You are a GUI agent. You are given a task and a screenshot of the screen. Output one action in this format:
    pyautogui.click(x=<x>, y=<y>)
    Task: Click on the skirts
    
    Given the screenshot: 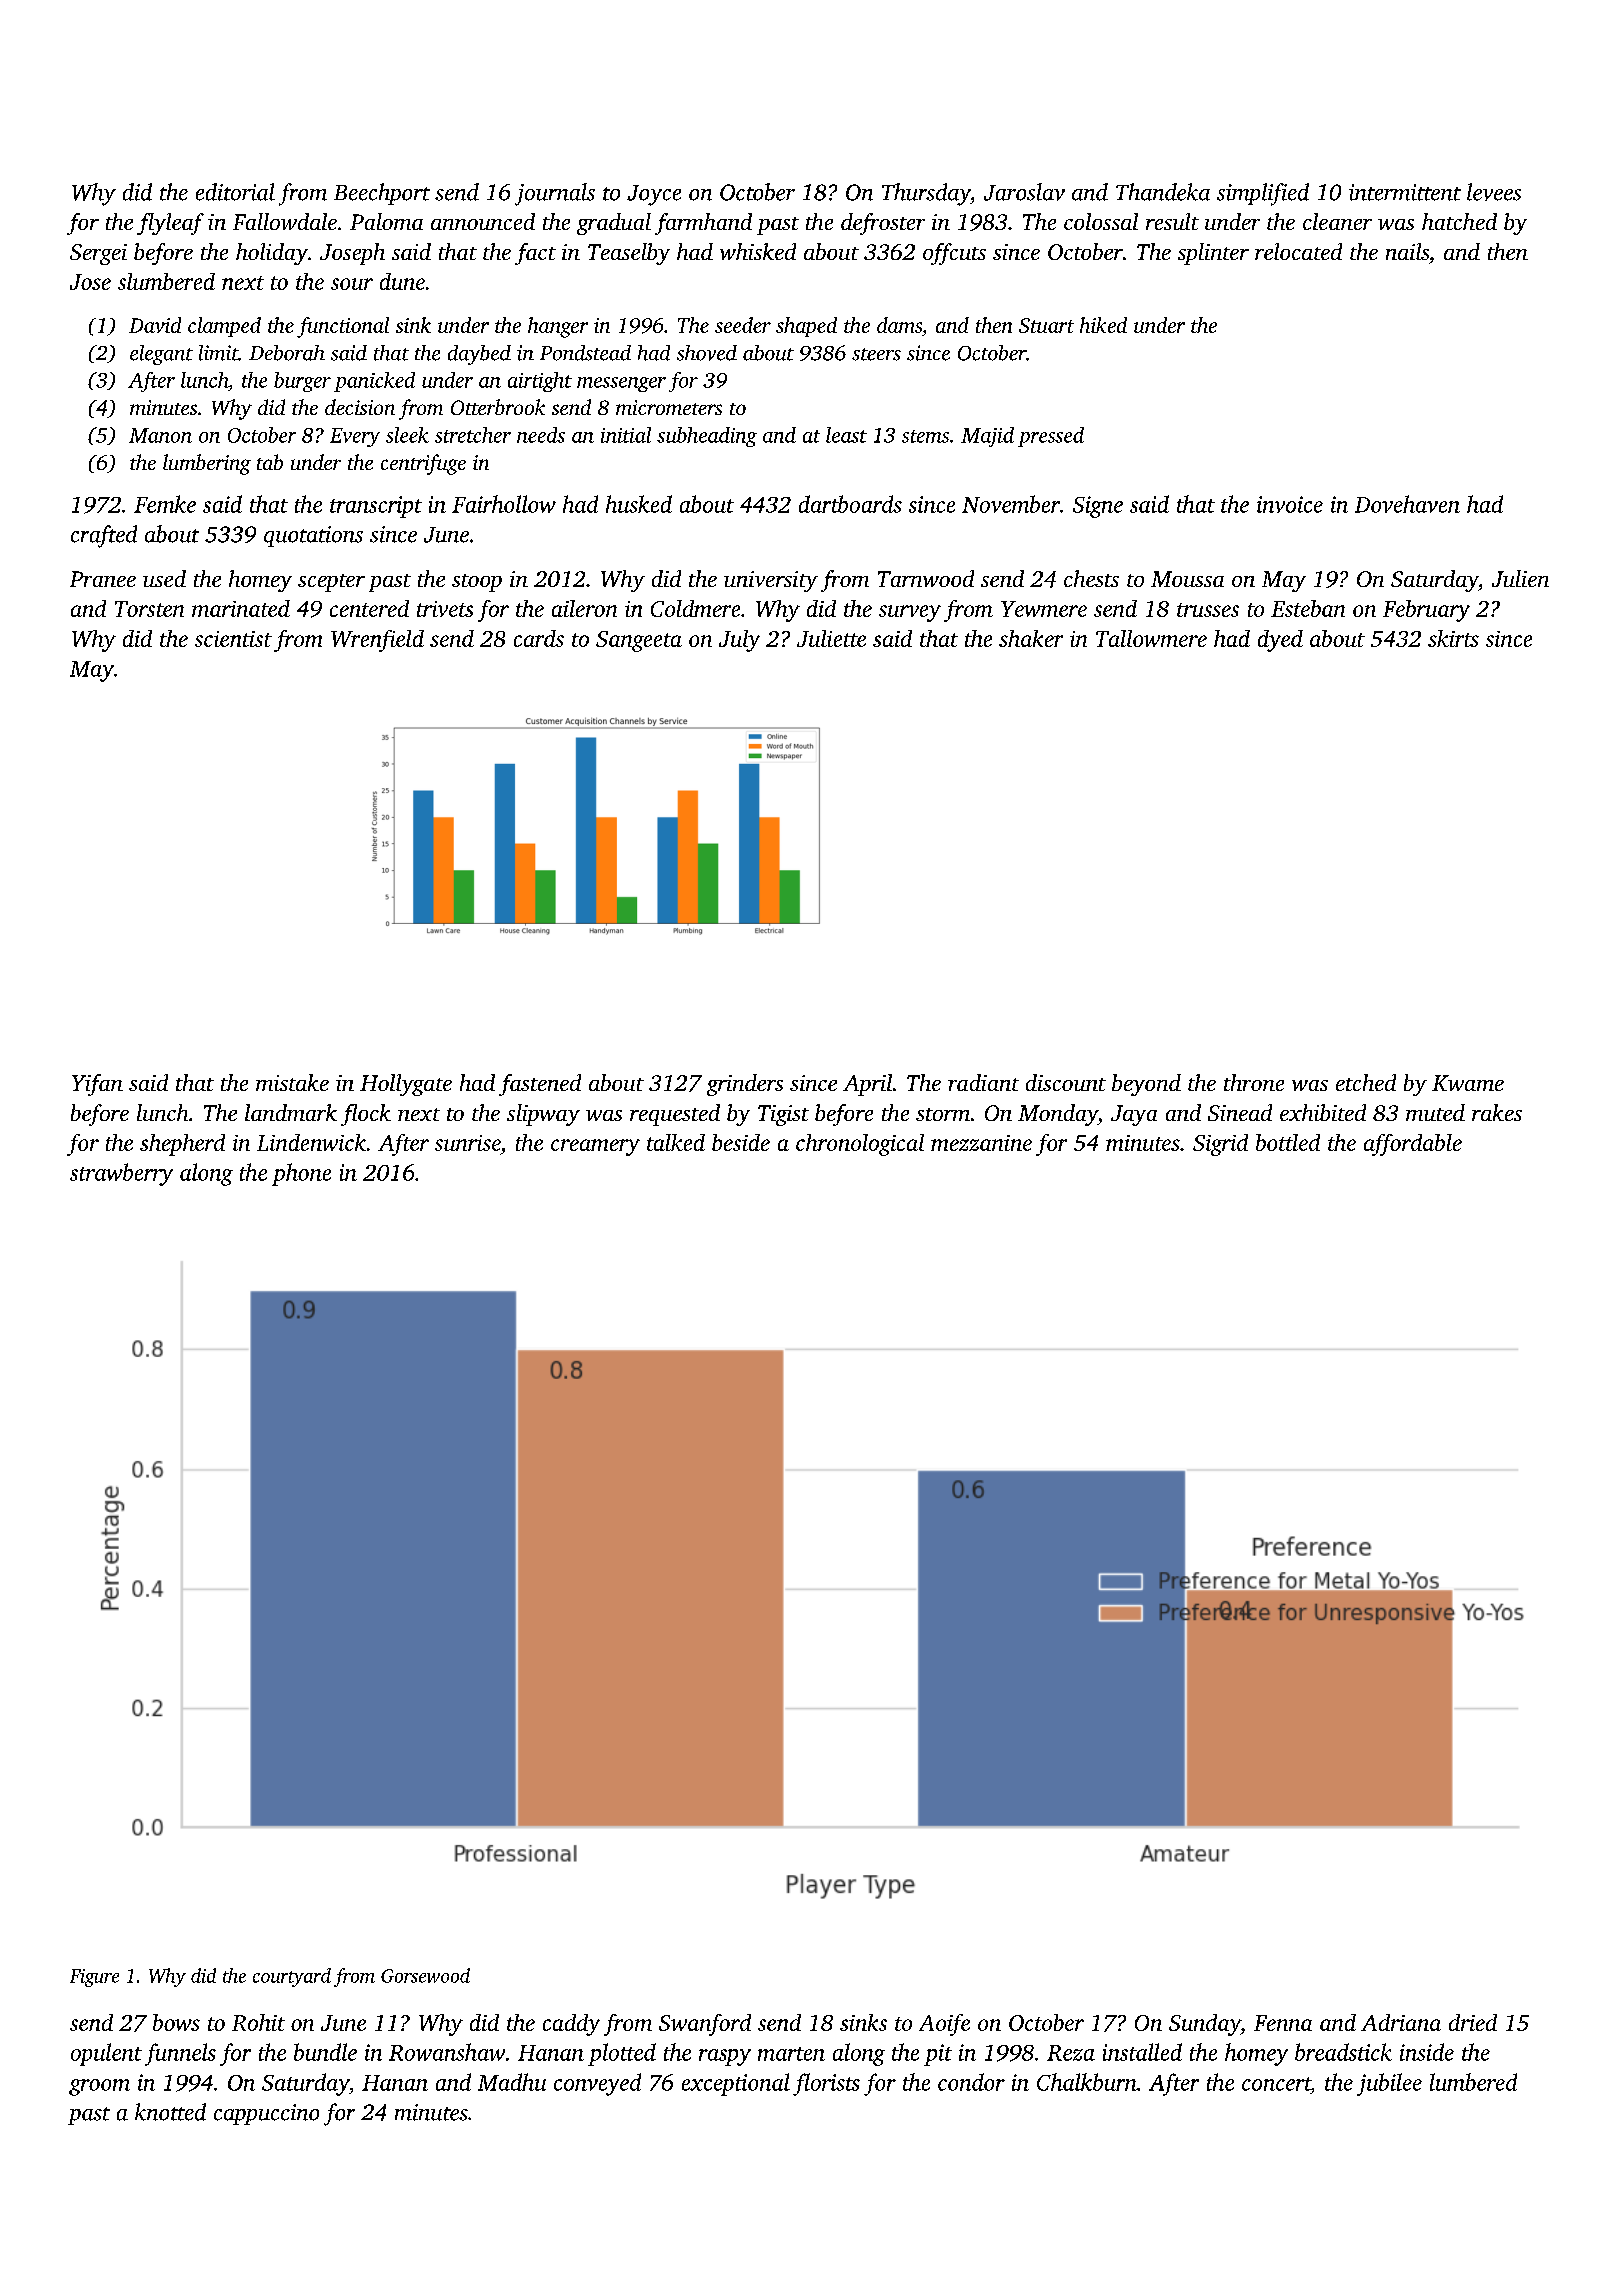 What is the action you would take?
    pyautogui.click(x=1453, y=638)
